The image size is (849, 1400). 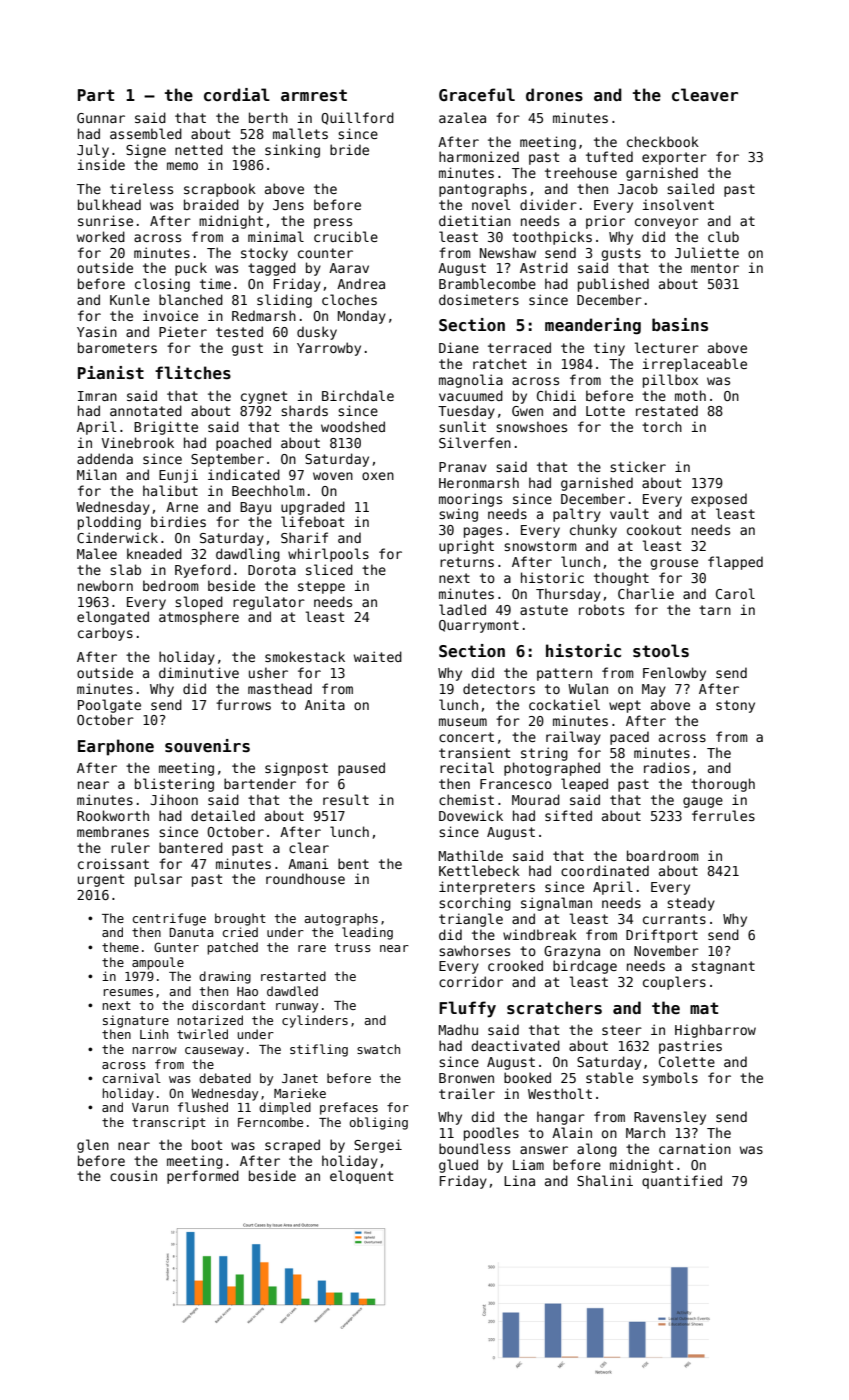 What do you see at coordinates (519, 1180) in the document?
I see `Lina` at bounding box center [519, 1180].
